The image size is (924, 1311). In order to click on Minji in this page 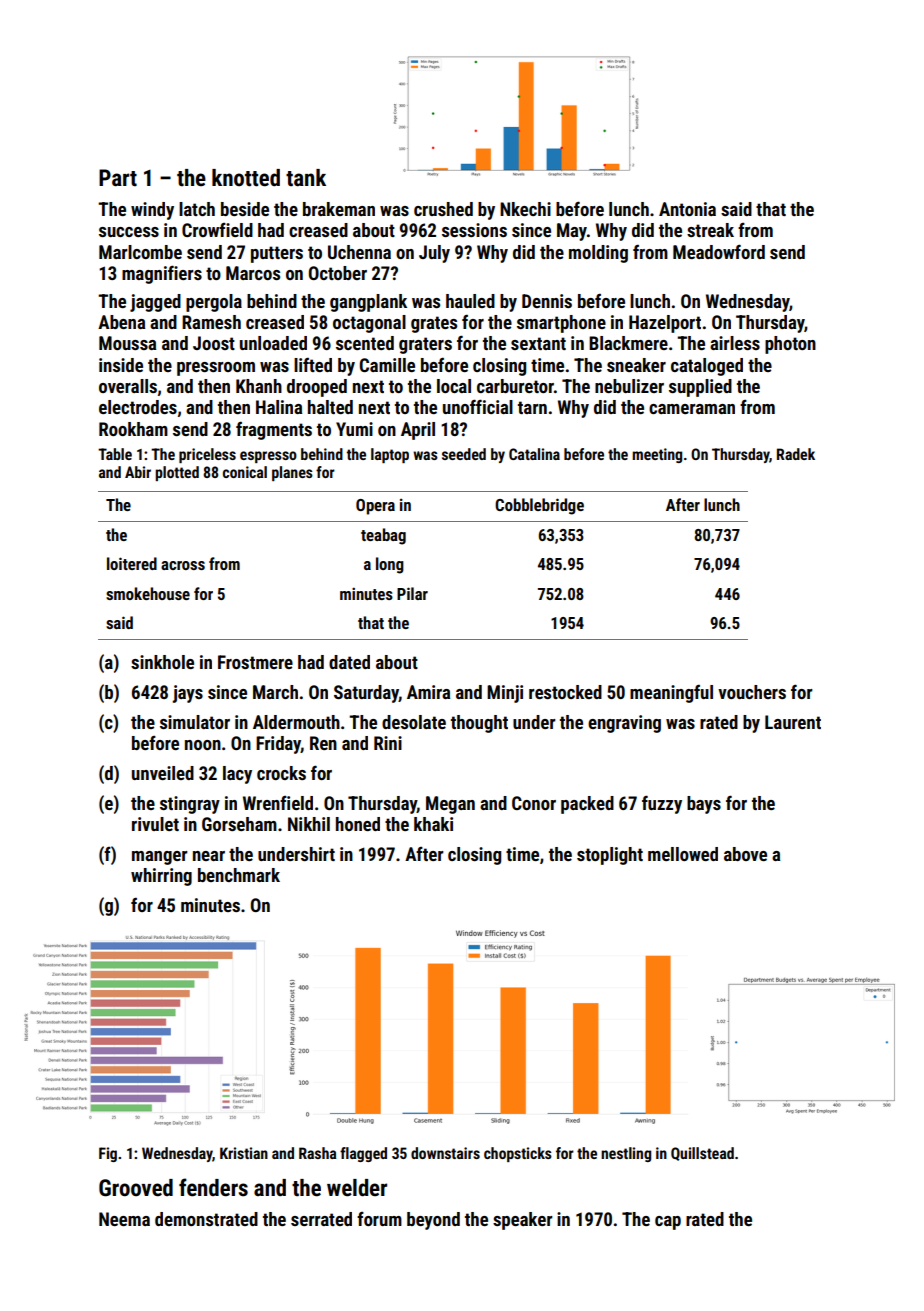, I will do `click(505, 694)`.
